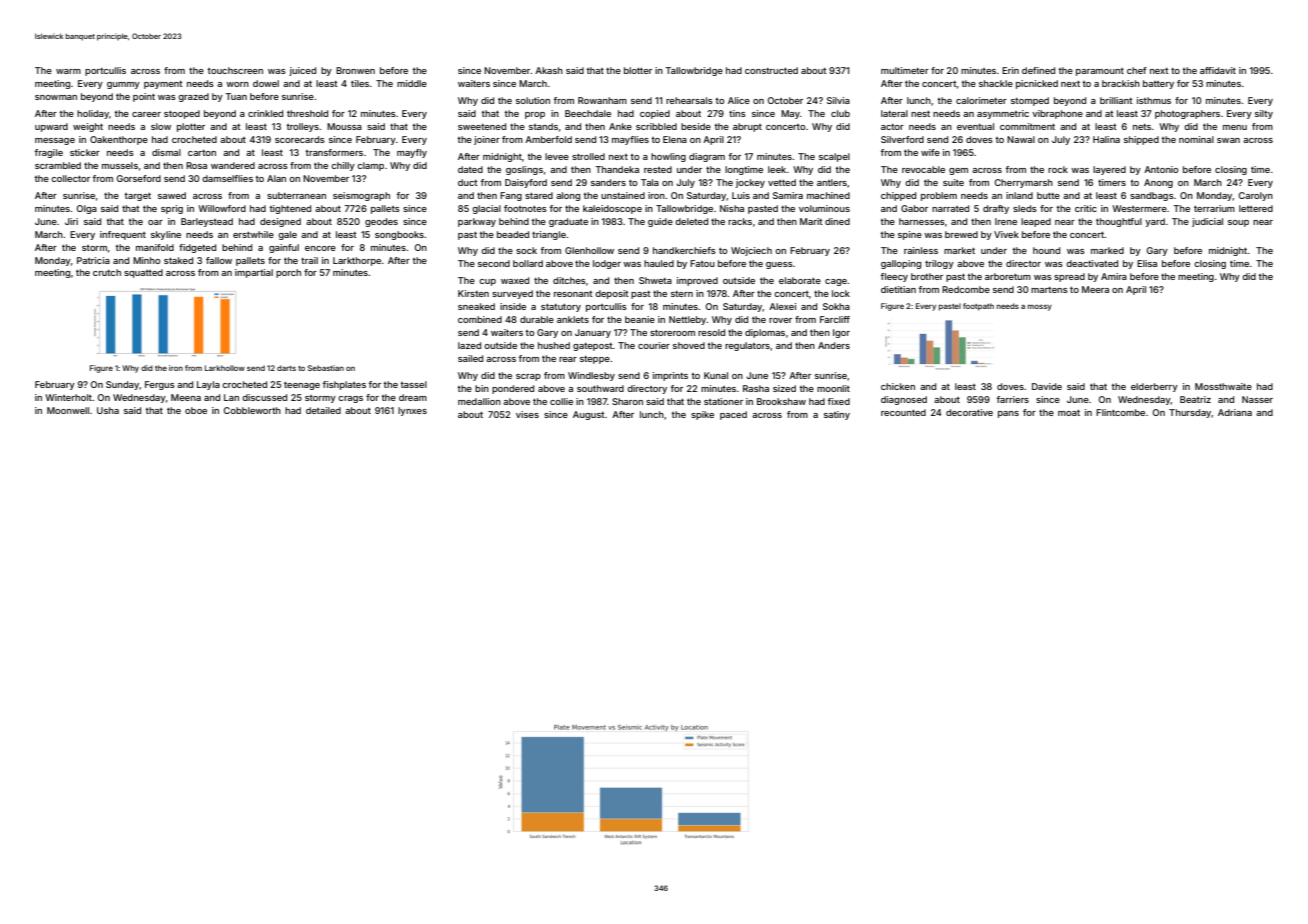 This page has height=924, width=1308. I want to click on Adriana, so click(1235, 412).
